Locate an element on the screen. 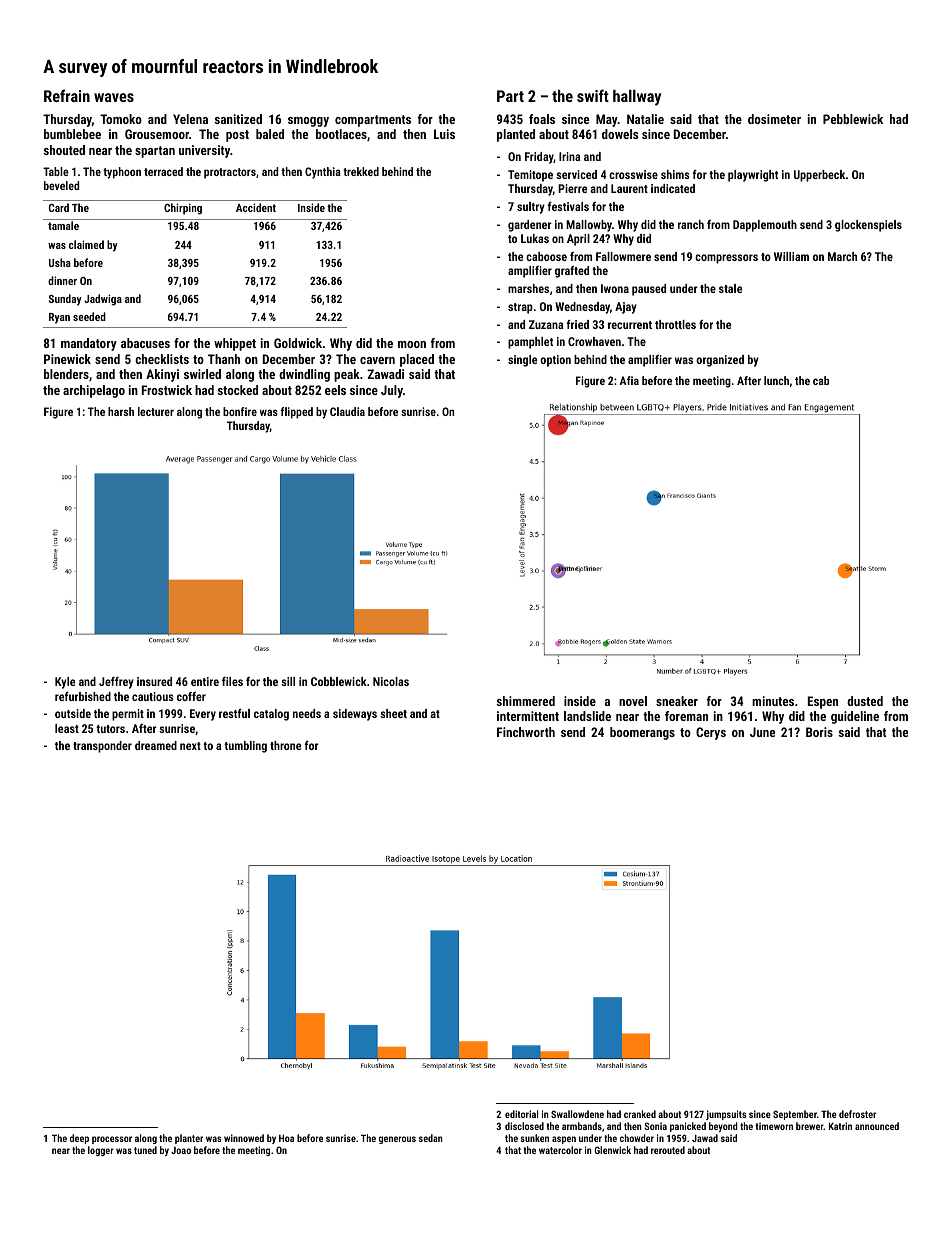  smoggy is located at coordinates (308, 122).
